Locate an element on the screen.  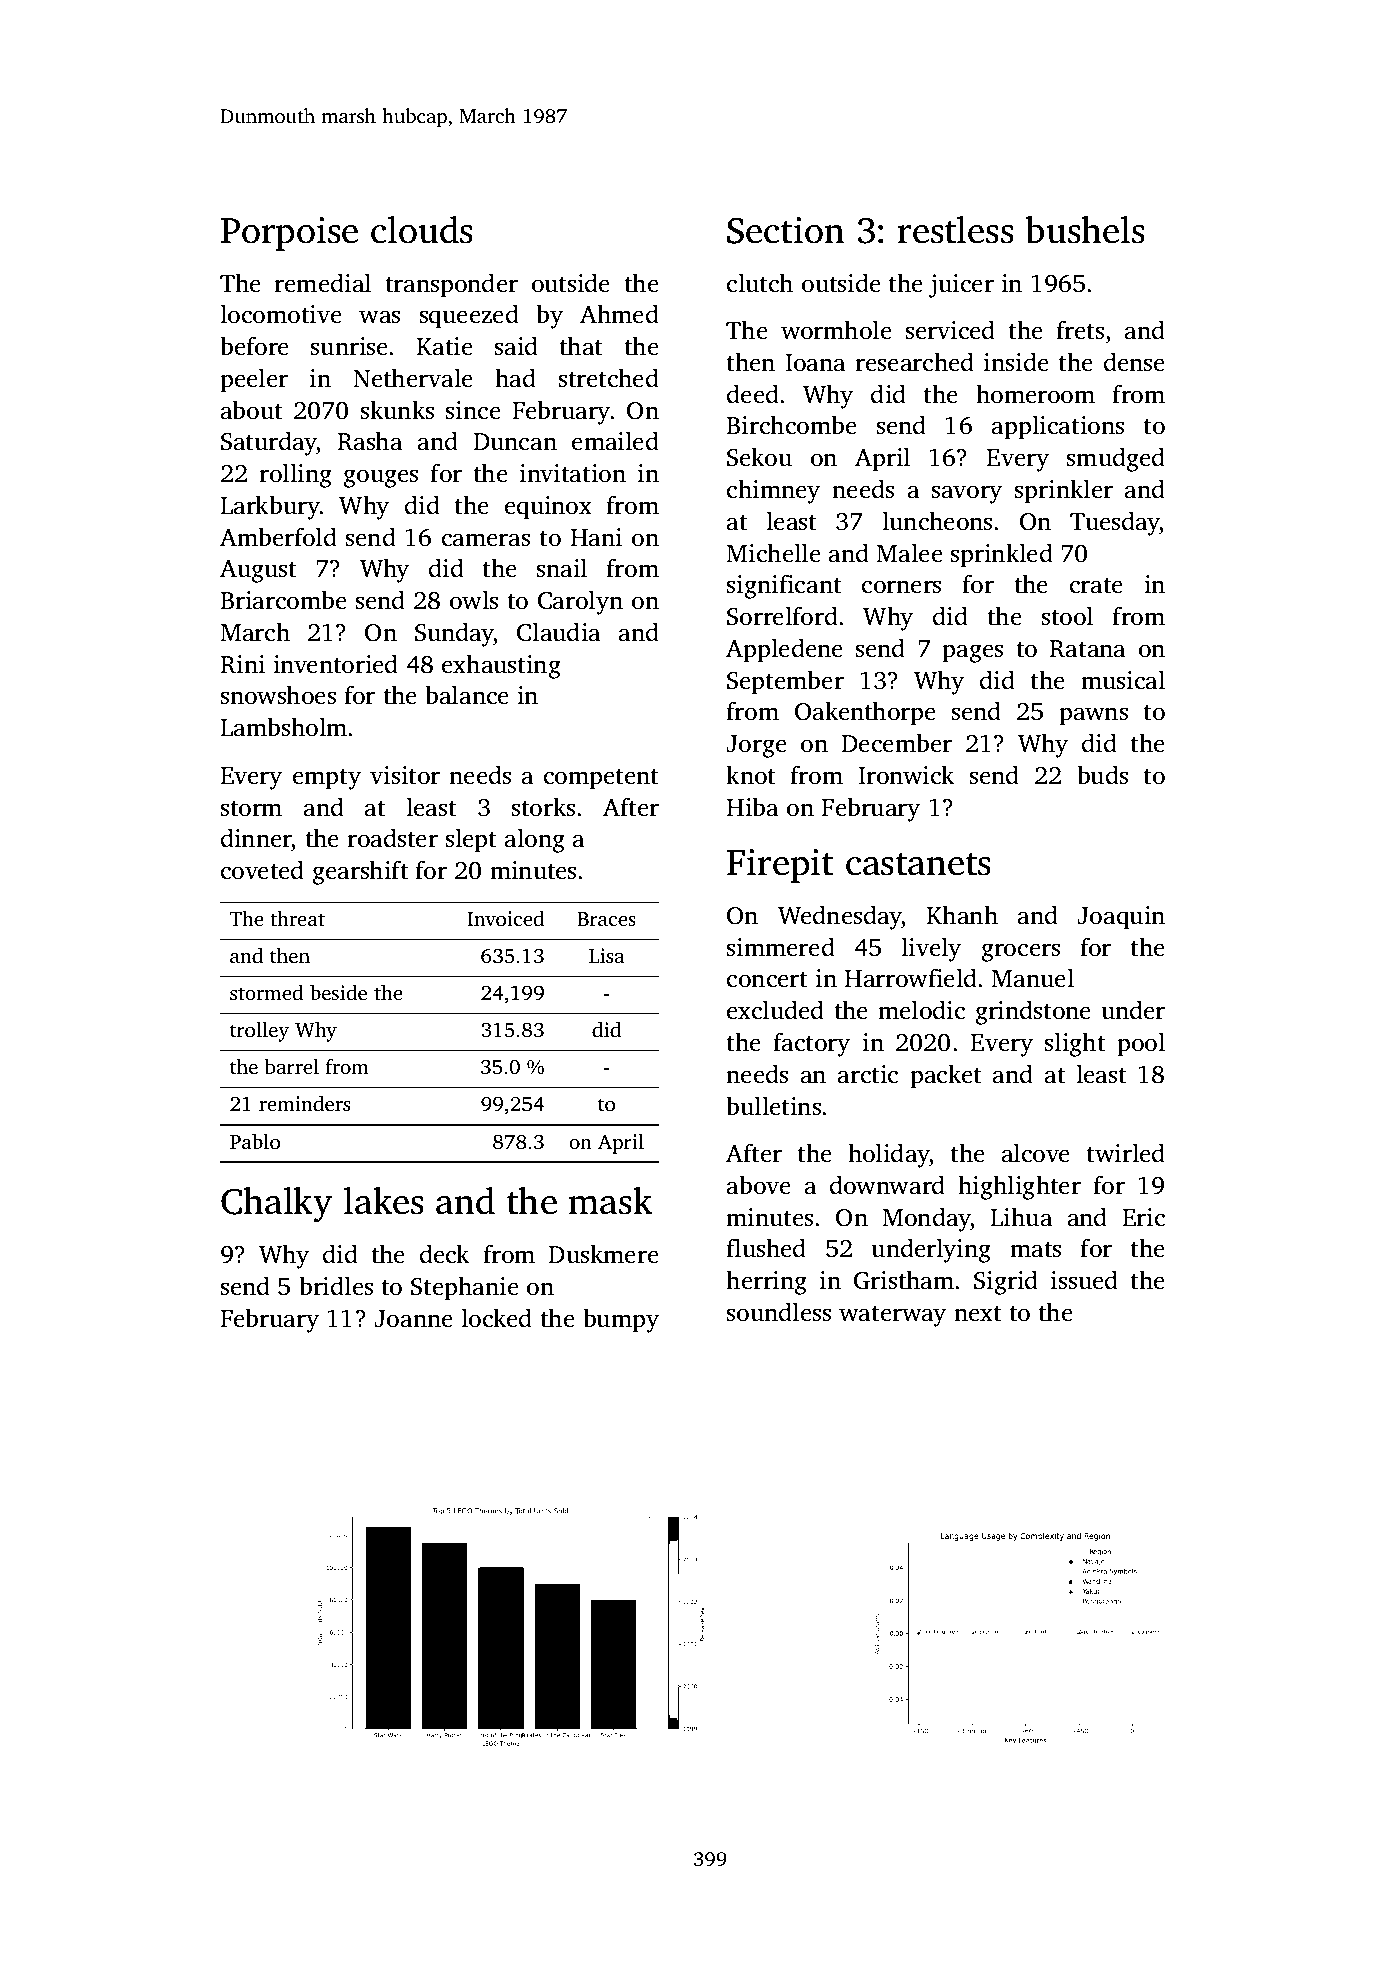
Rini is located at coordinates (243, 664).
